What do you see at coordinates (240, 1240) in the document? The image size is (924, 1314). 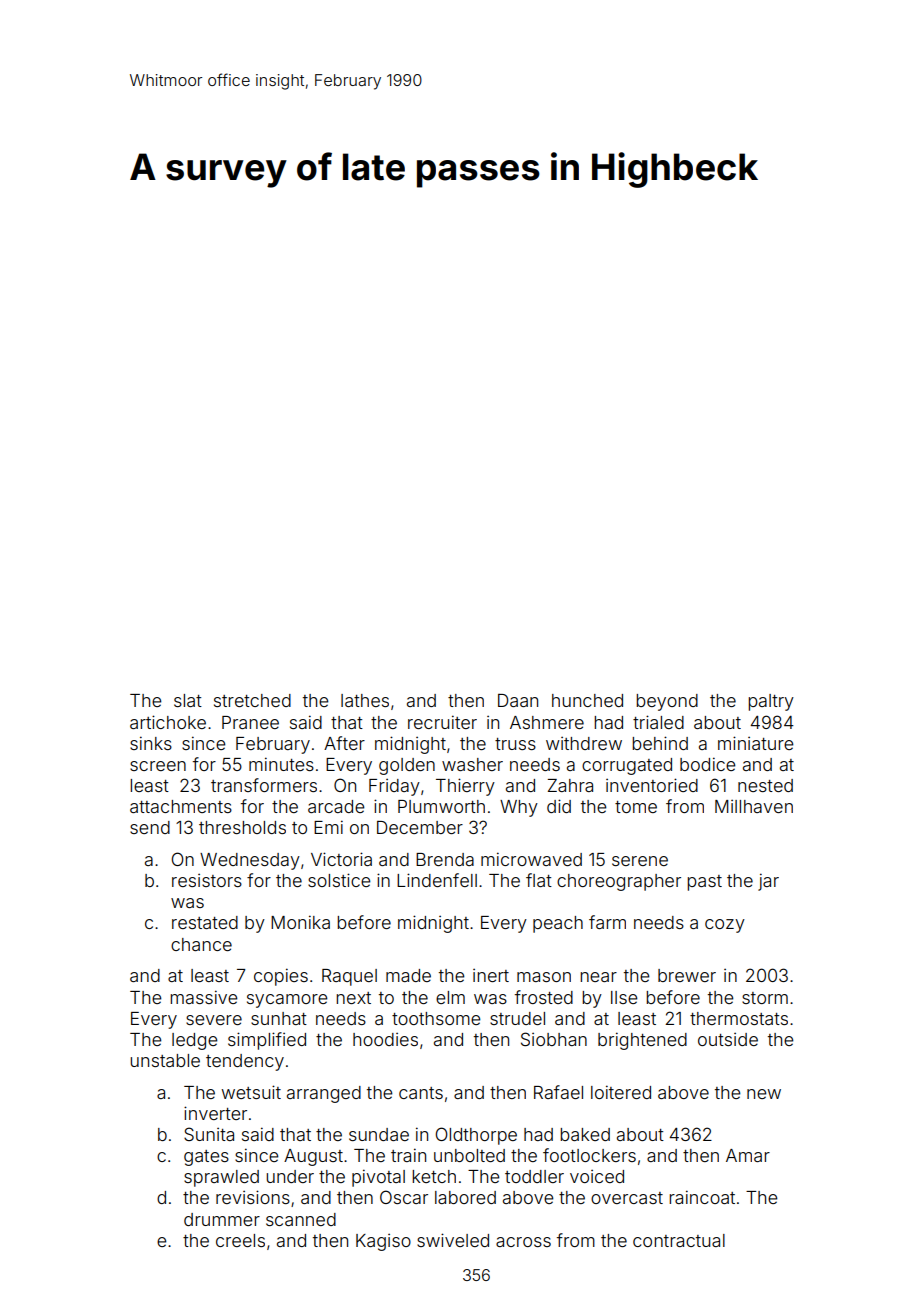 I see `creels` at bounding box center [240, 1240].
